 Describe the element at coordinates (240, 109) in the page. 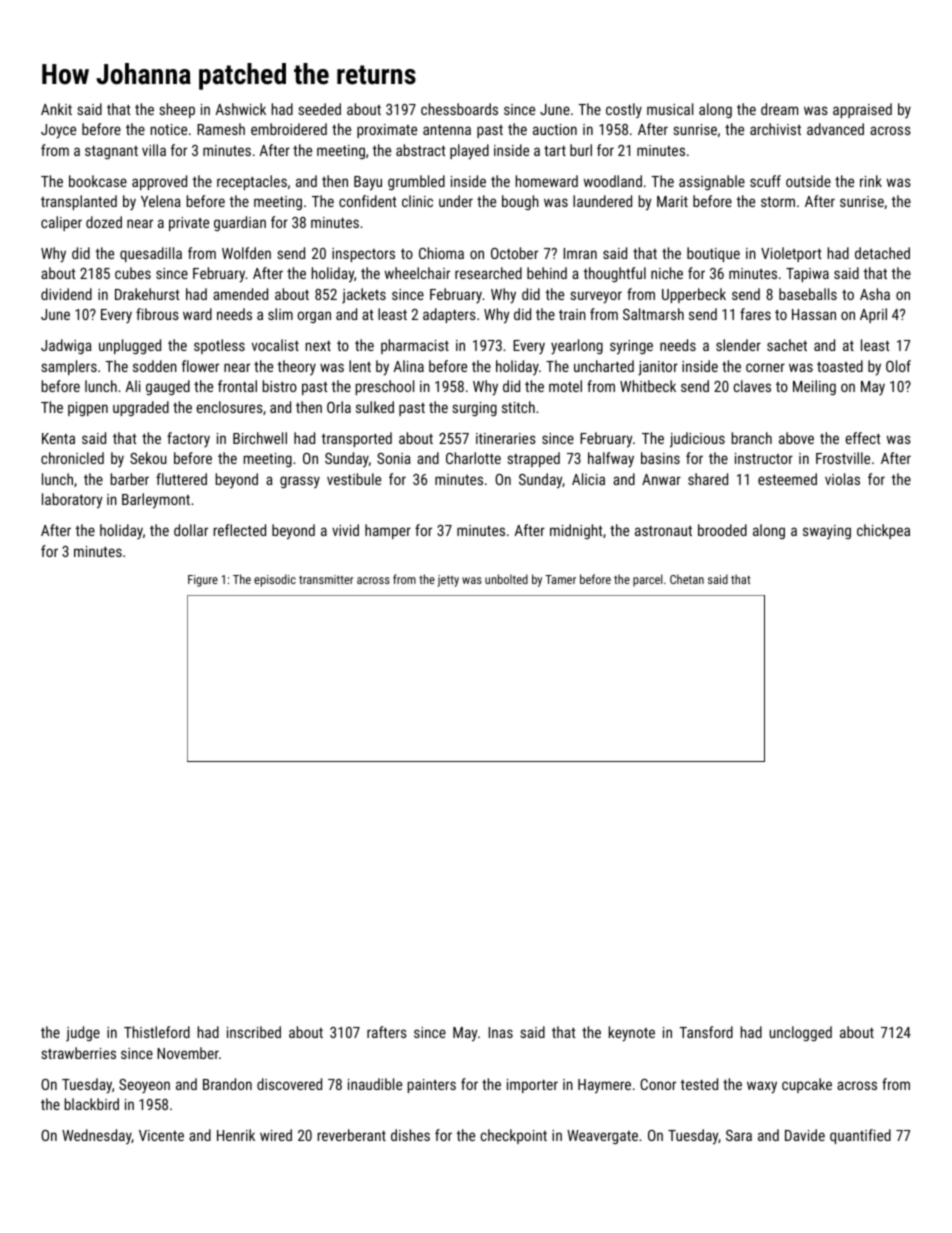

I see `Ashwick` at that location.
